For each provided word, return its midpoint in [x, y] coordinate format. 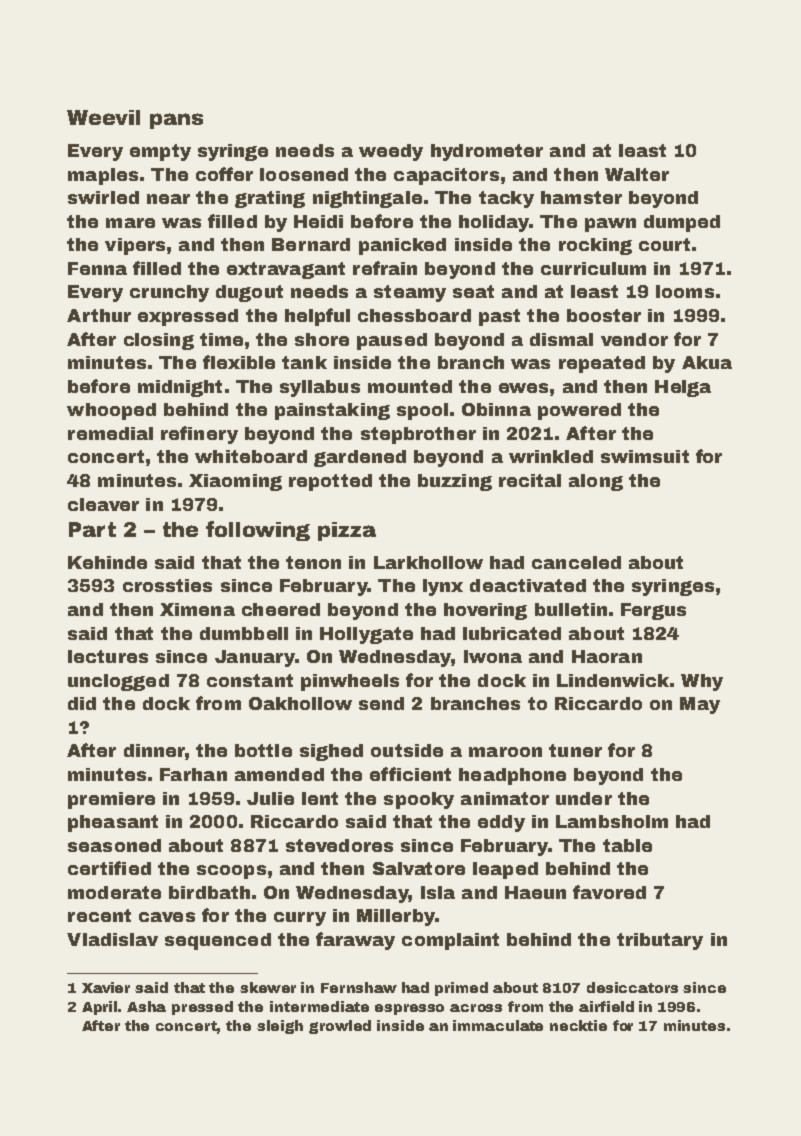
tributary [660, 941]
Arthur [99, 315]
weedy [391, 152]
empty [160, 152]
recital [530, 480]
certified [109, 868]
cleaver [103, 504]
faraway [355, 941]
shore [322, 339]
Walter [637, 174]
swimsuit [645, 456]
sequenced [218, 941]
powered [579, 411]
